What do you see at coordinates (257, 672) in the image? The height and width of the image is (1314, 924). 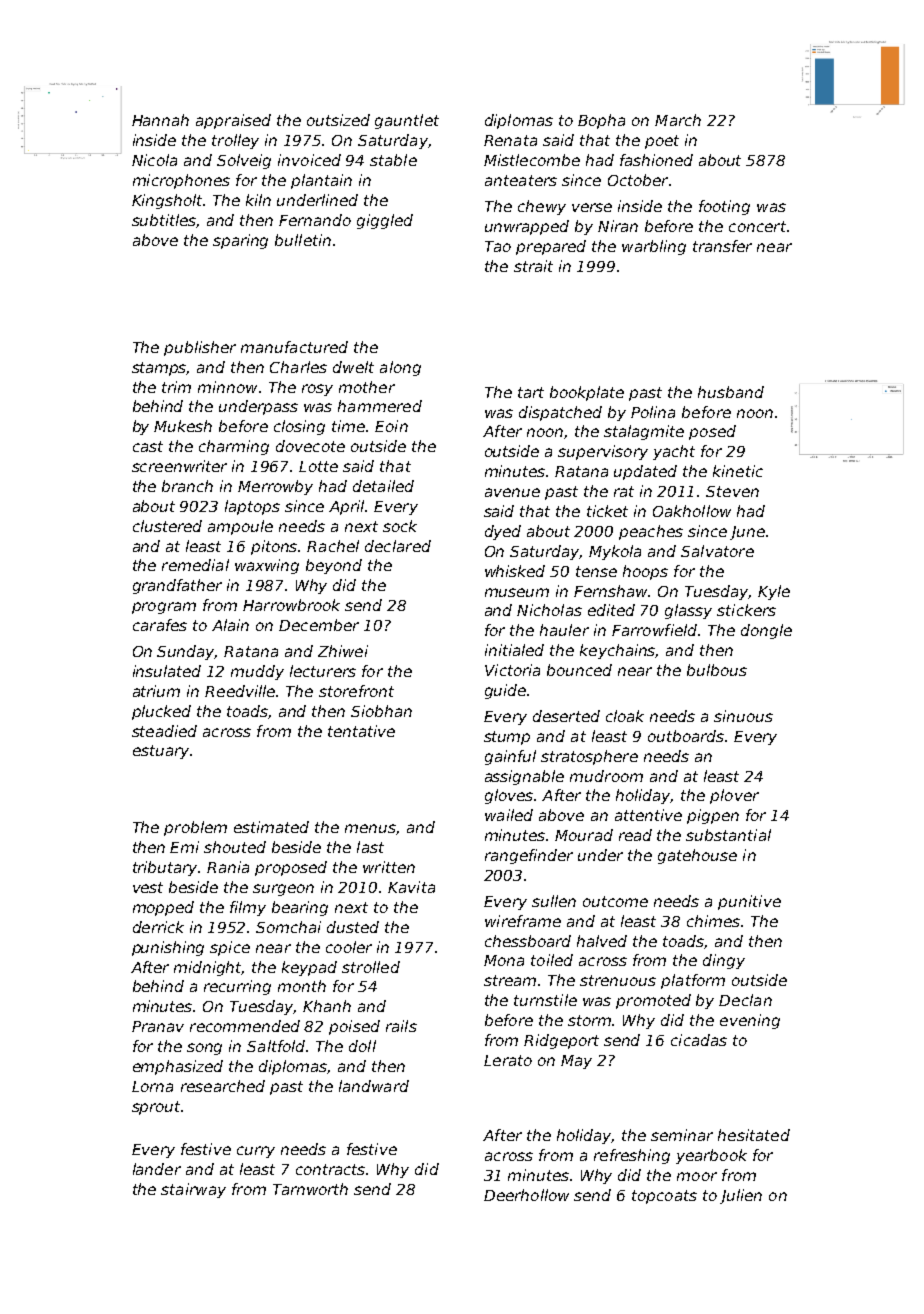 I see `muddy` at bounding box center [257, 672].
